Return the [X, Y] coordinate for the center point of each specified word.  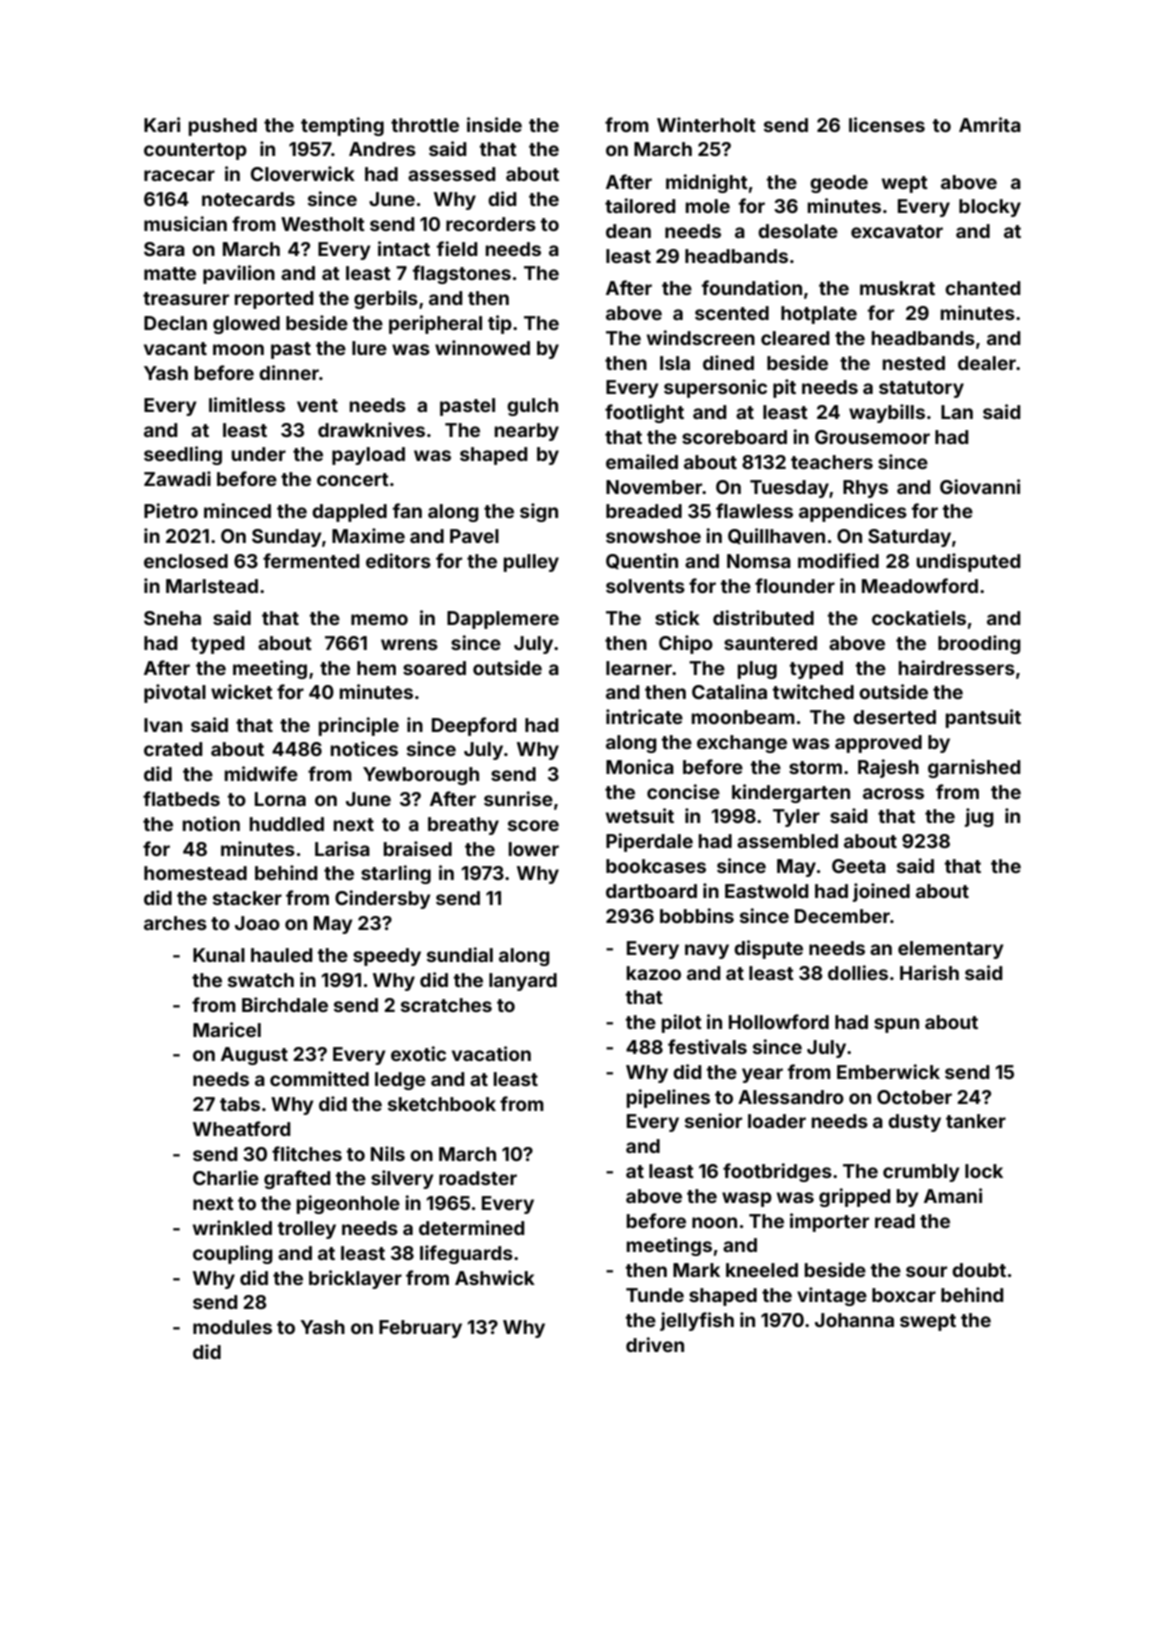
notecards [248, 199]
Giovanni [980, 486]
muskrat [897, 288]
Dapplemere [503, 620]
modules [232, 1327]
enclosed [186, 561]
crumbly [921, 1173]
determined [472, 1227]
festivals [707, 1046]
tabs [240, 1104]
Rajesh [888, 768]
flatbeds [181, 798]
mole [708, 206]
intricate [644, 716]
